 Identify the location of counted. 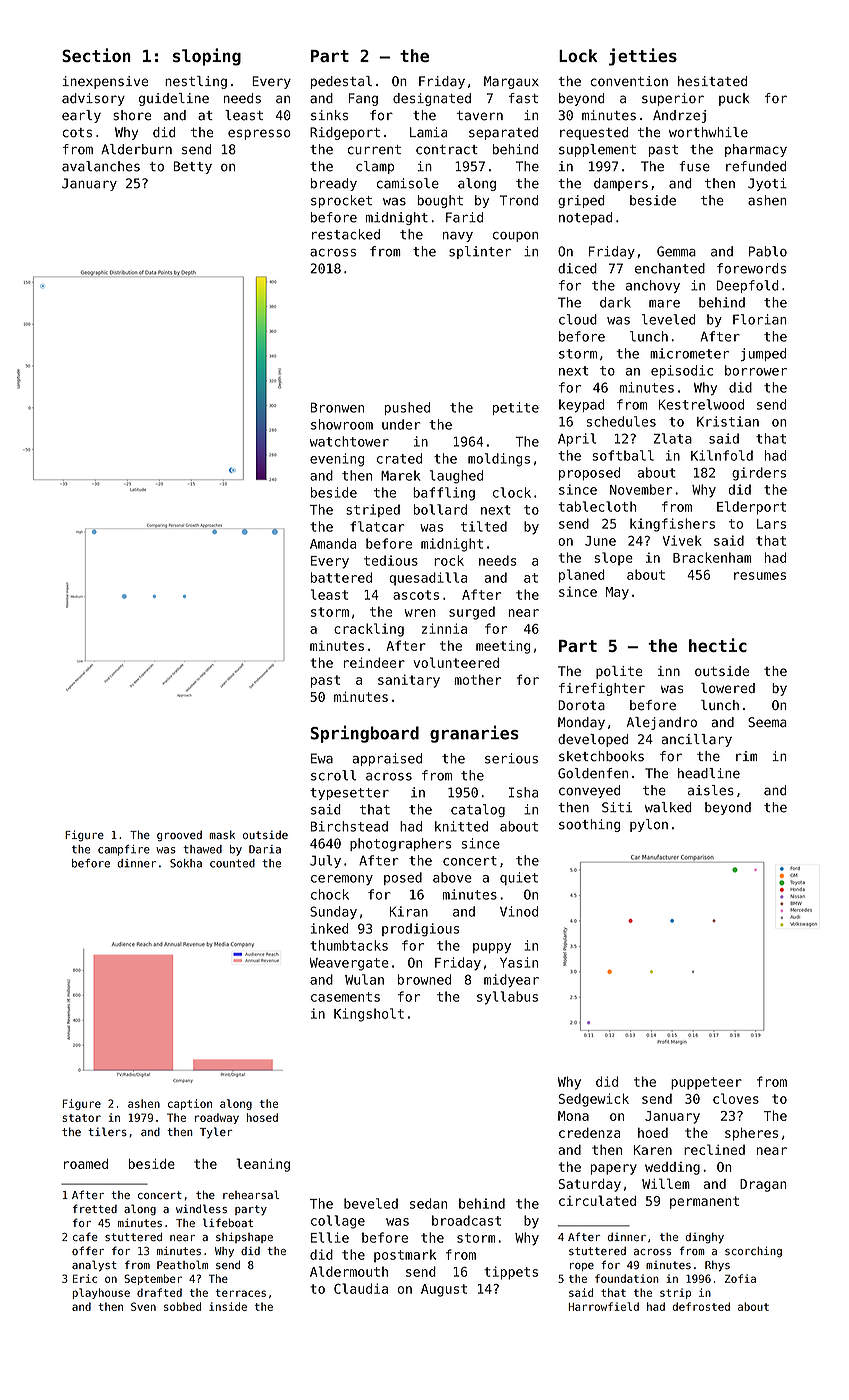
(232, 863).
